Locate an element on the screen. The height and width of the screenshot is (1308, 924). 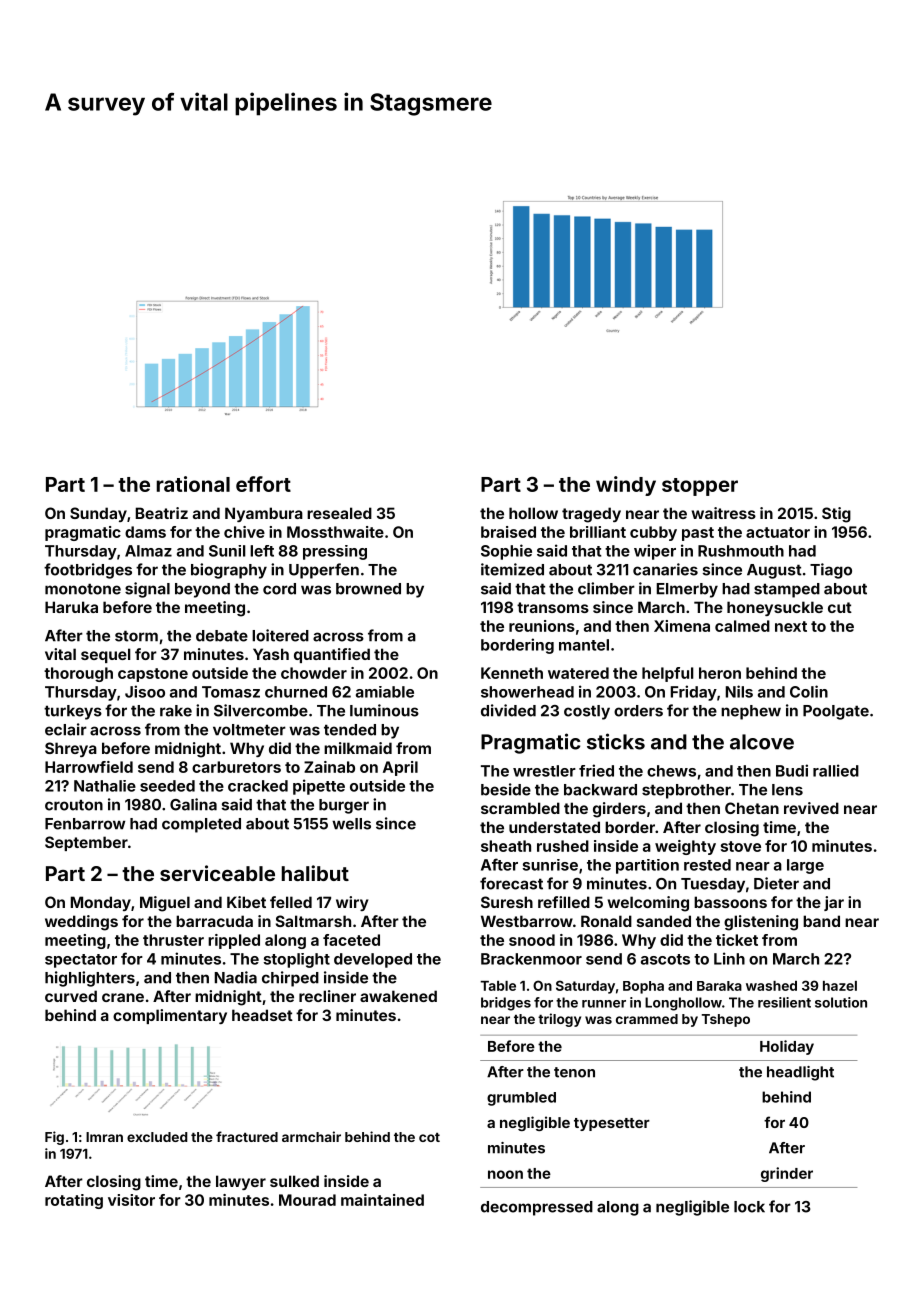
turkeys is located at coordinates (73, 712).
